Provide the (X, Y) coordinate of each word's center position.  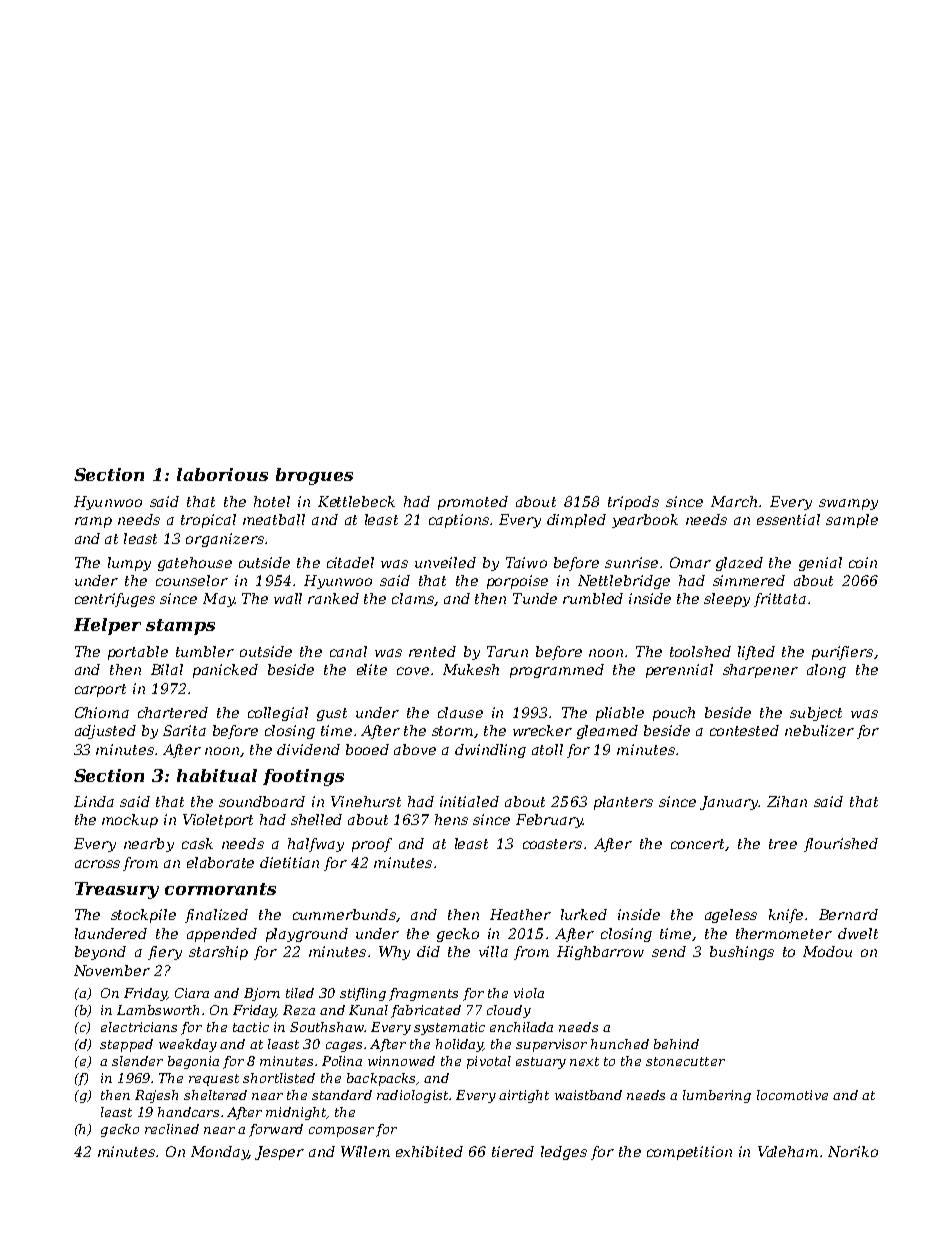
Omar (690, 562)
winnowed (401, 1061)
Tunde (535, 598)
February (549, 821)
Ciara (192, 993)
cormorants (220, 889)
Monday (220, 1153)
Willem (365, 1151)
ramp (93, 522)
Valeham (788, 1151)
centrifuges (115, 600)
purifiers (842, 653)
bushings (742, 953)
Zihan (787, 801)
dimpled (576, 521)
